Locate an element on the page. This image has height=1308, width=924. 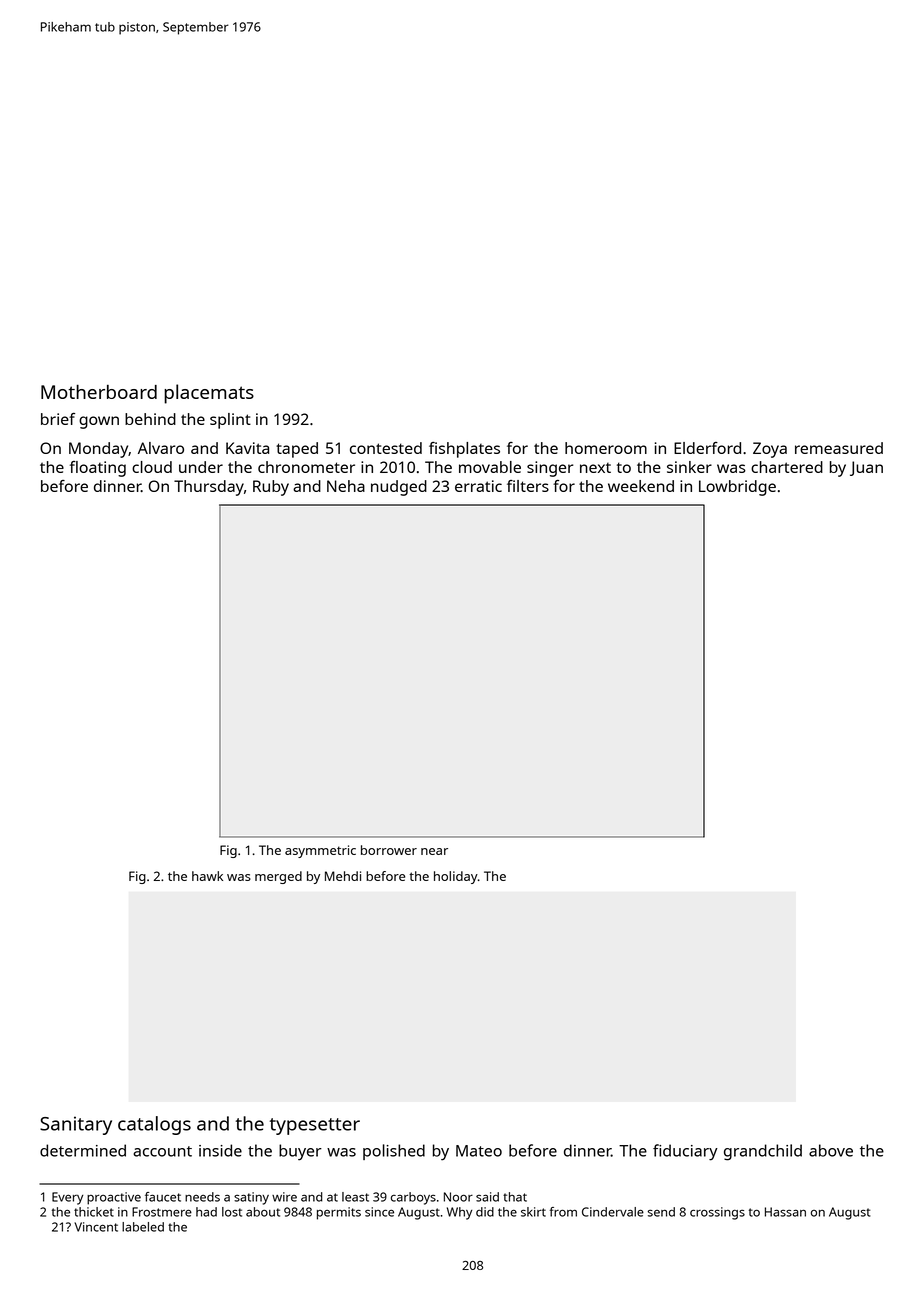
satiny is located at coordinates (251, 1198).
